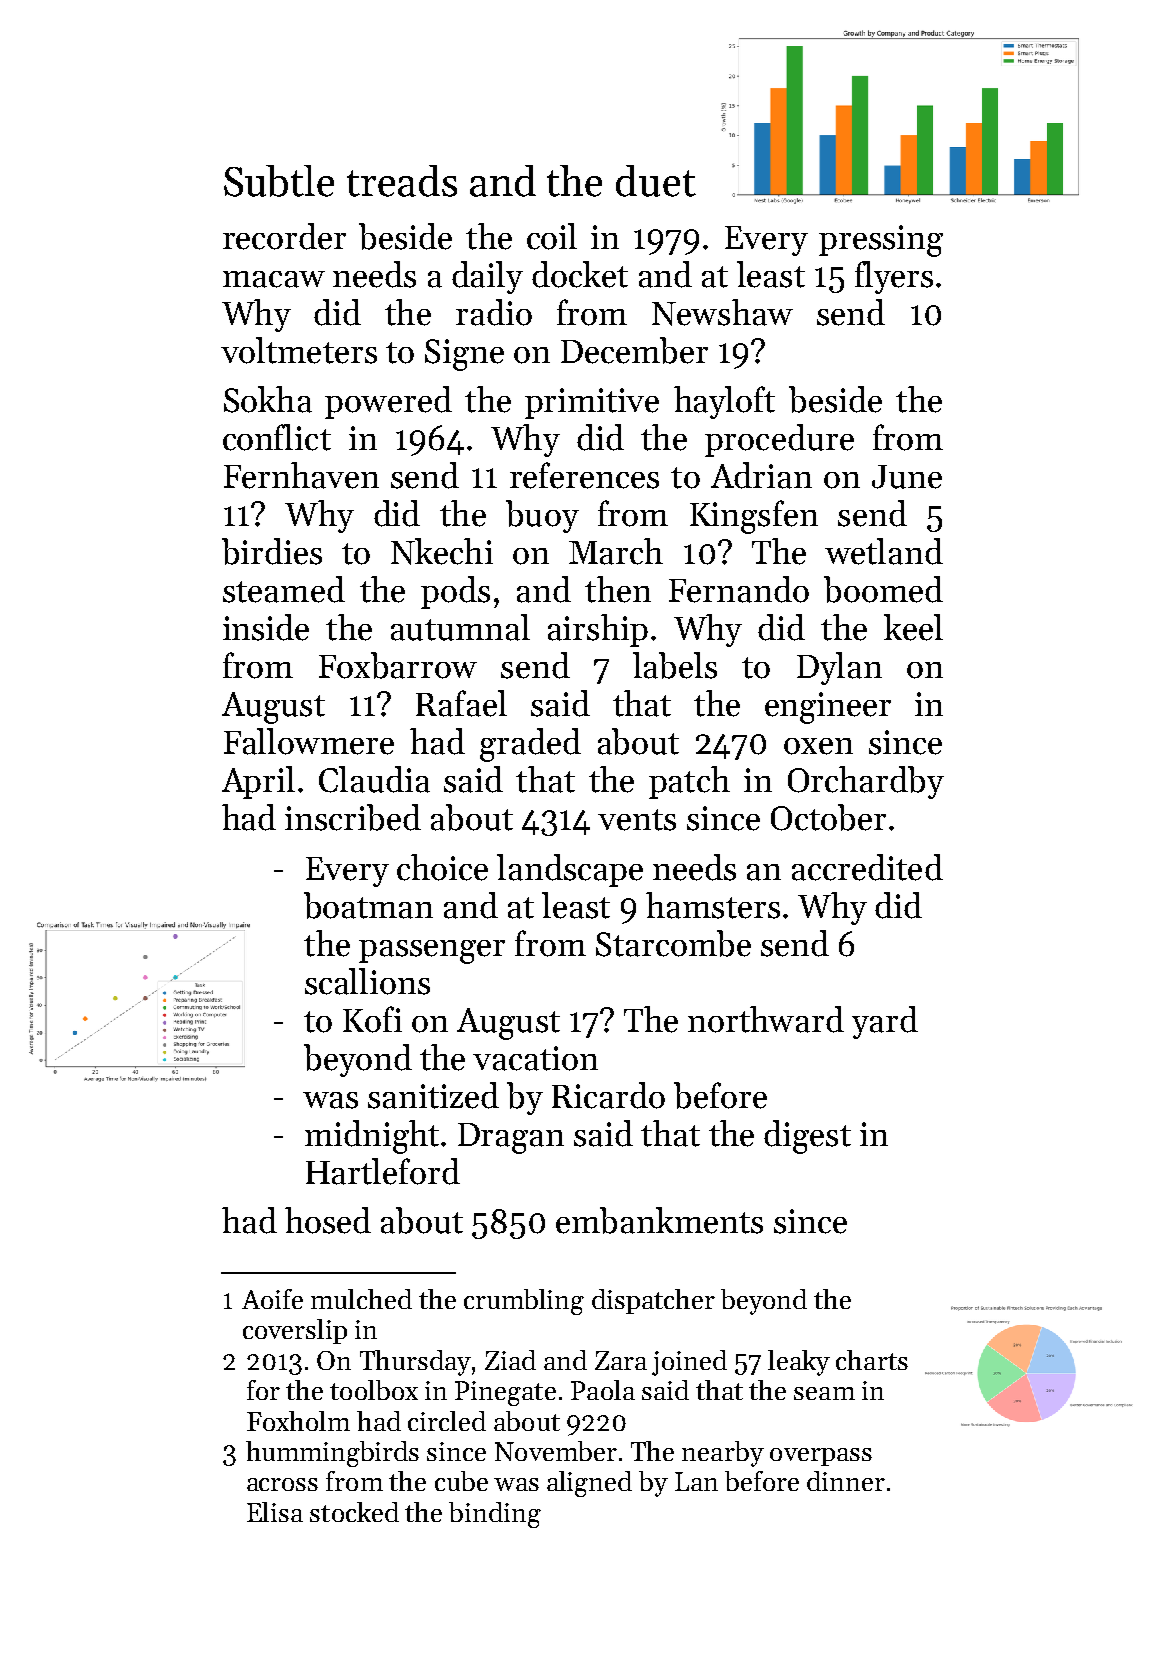  I want to click on wetland, so click(884, 551).
